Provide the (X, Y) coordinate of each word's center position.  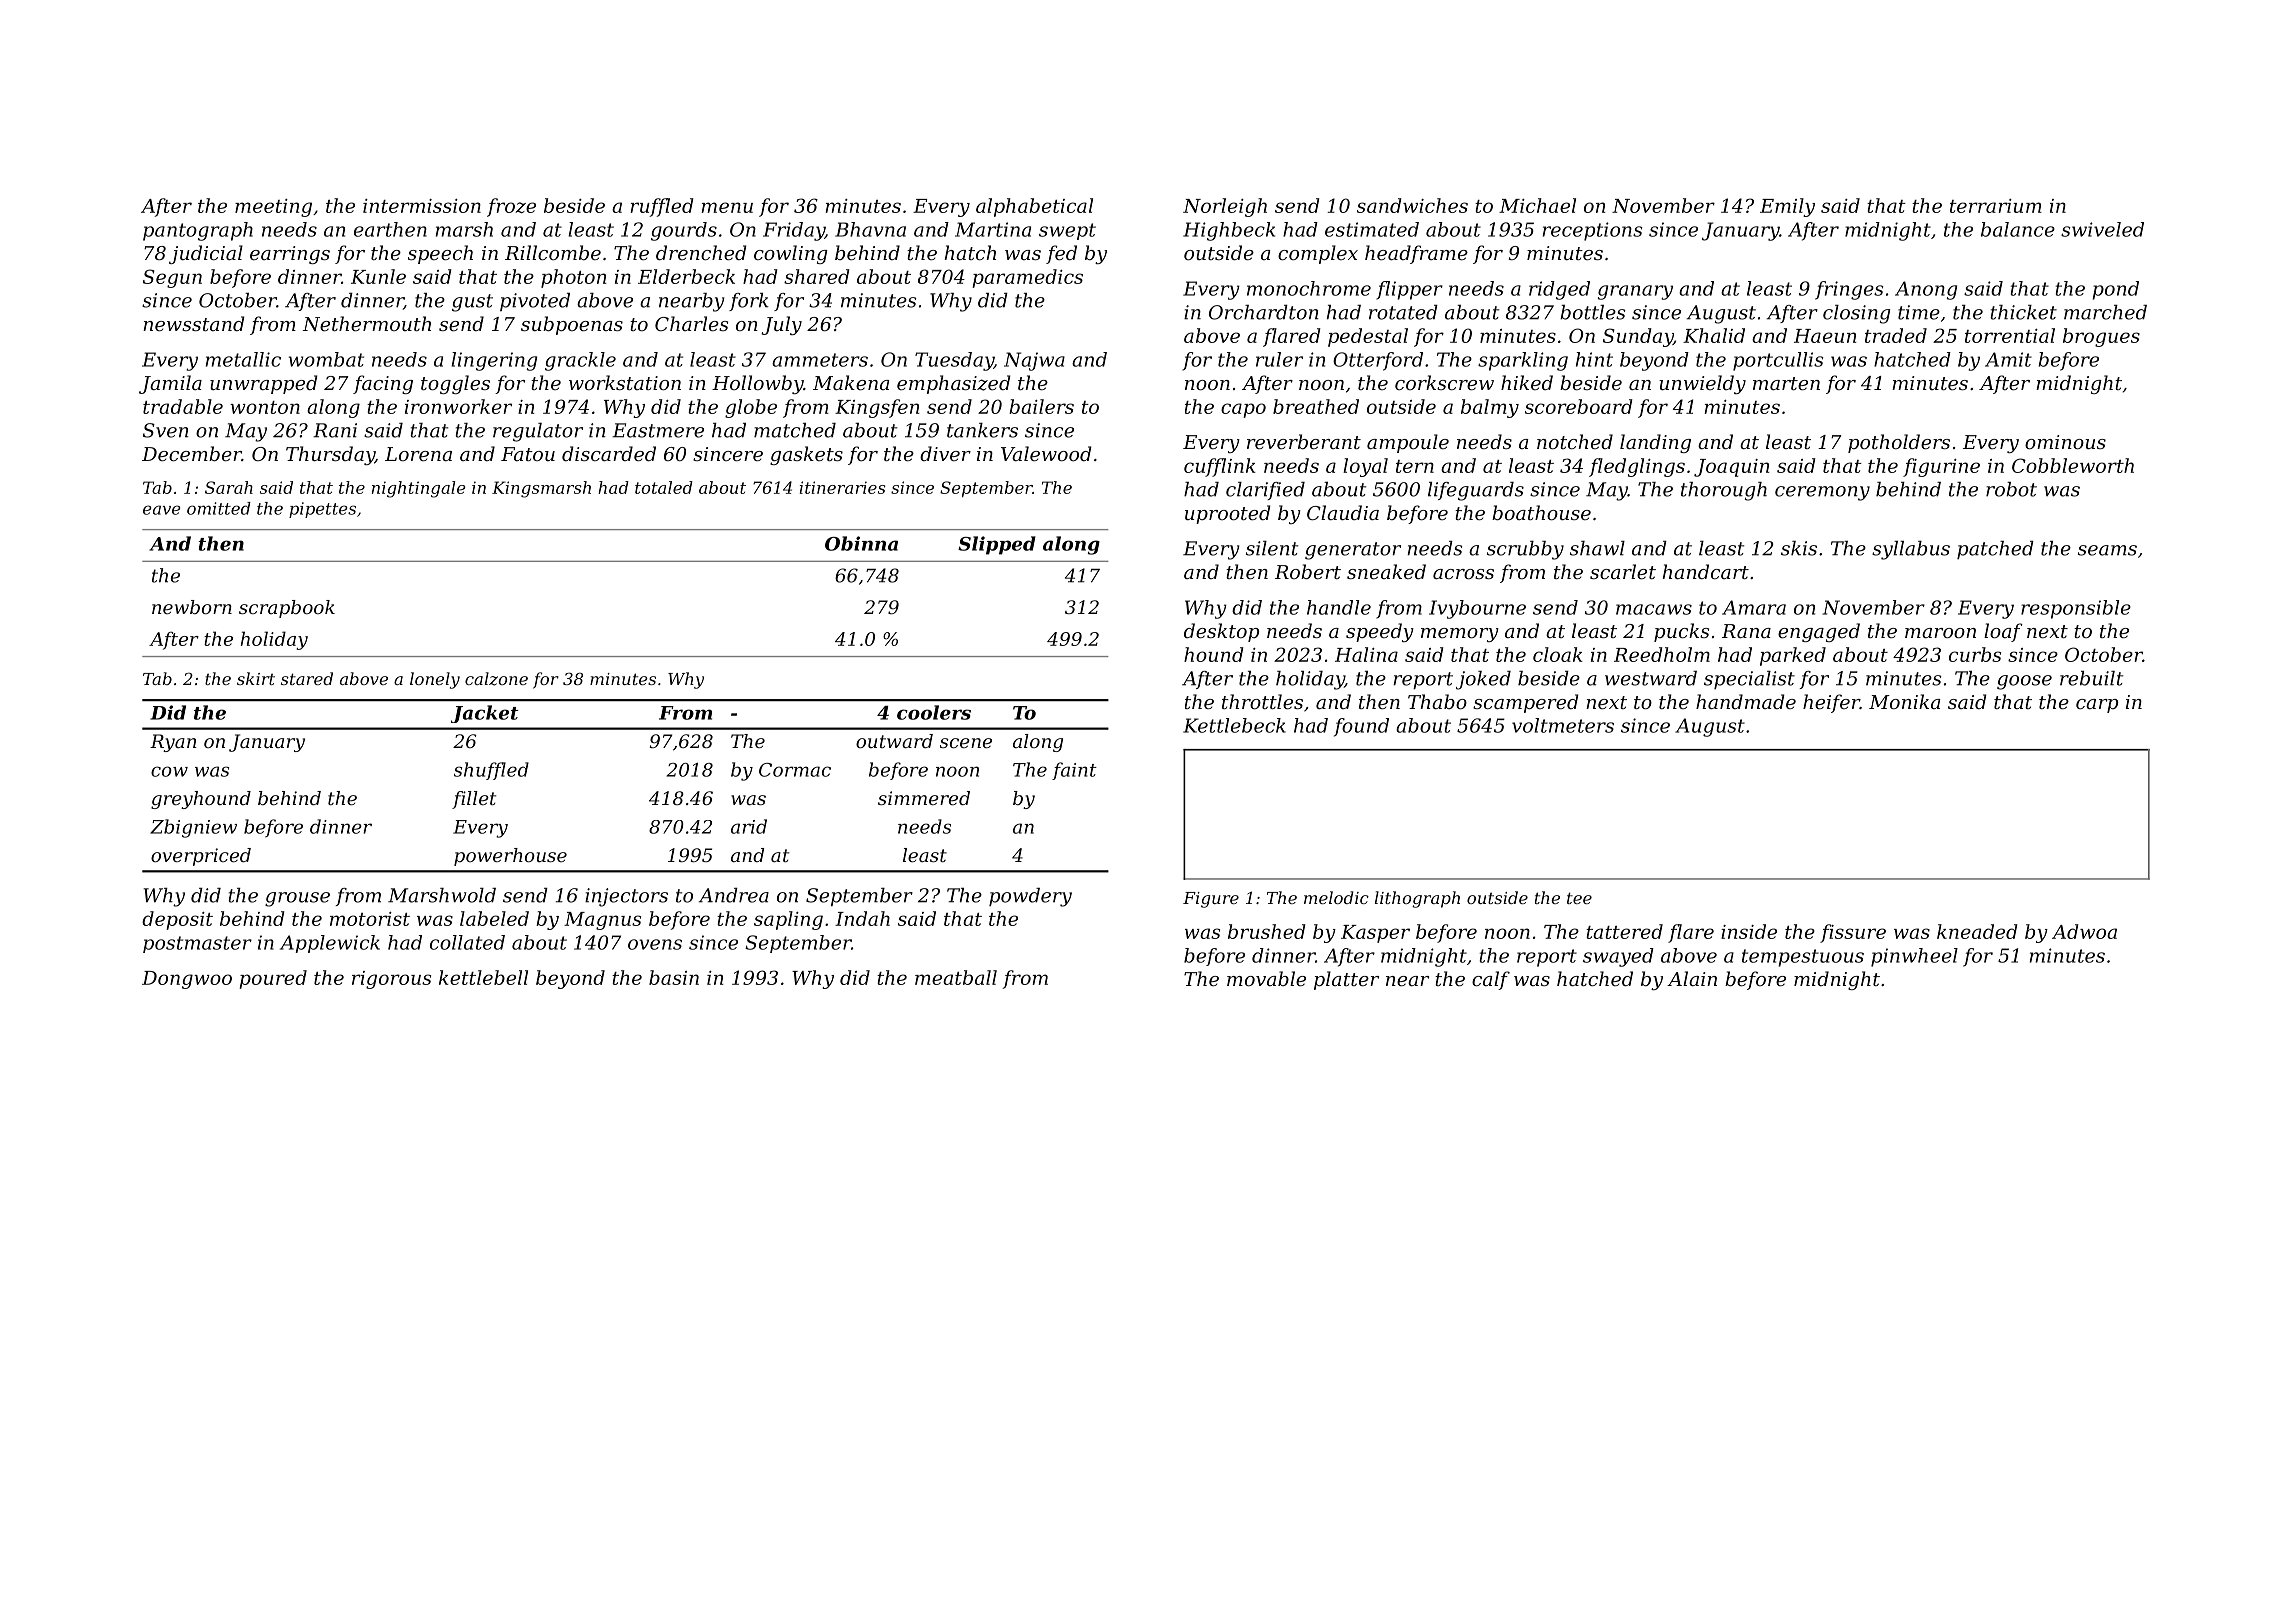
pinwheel (1914, 957)
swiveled (2102, 229)
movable (1266, 978)
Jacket (484, 714)
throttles (1262, 701)
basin (674, 977)
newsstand (193, 323)
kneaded (1977, 931)
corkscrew (1444, 382)
